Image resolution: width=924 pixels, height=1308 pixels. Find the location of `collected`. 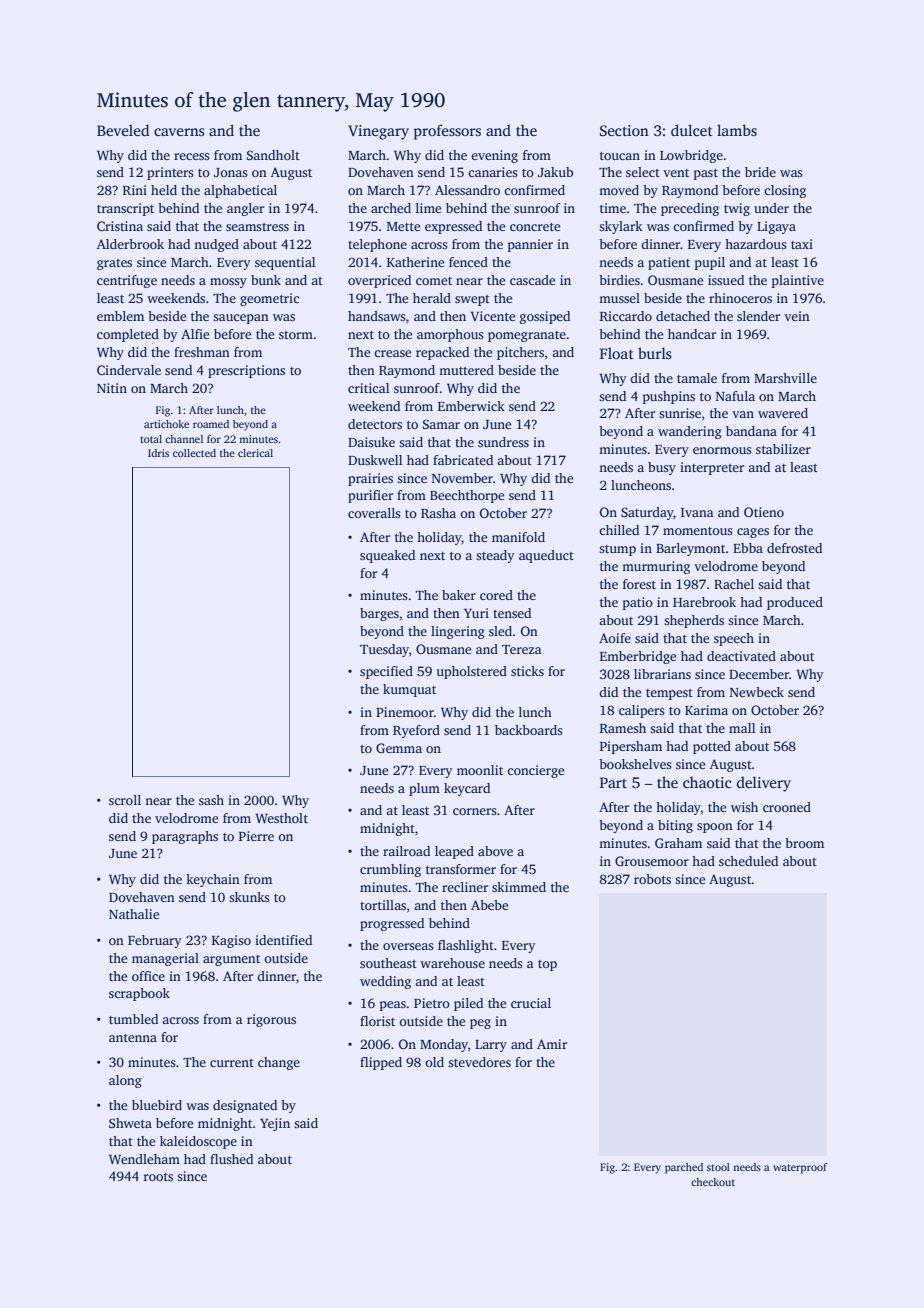

collected is located at coordinates (194, 453).
